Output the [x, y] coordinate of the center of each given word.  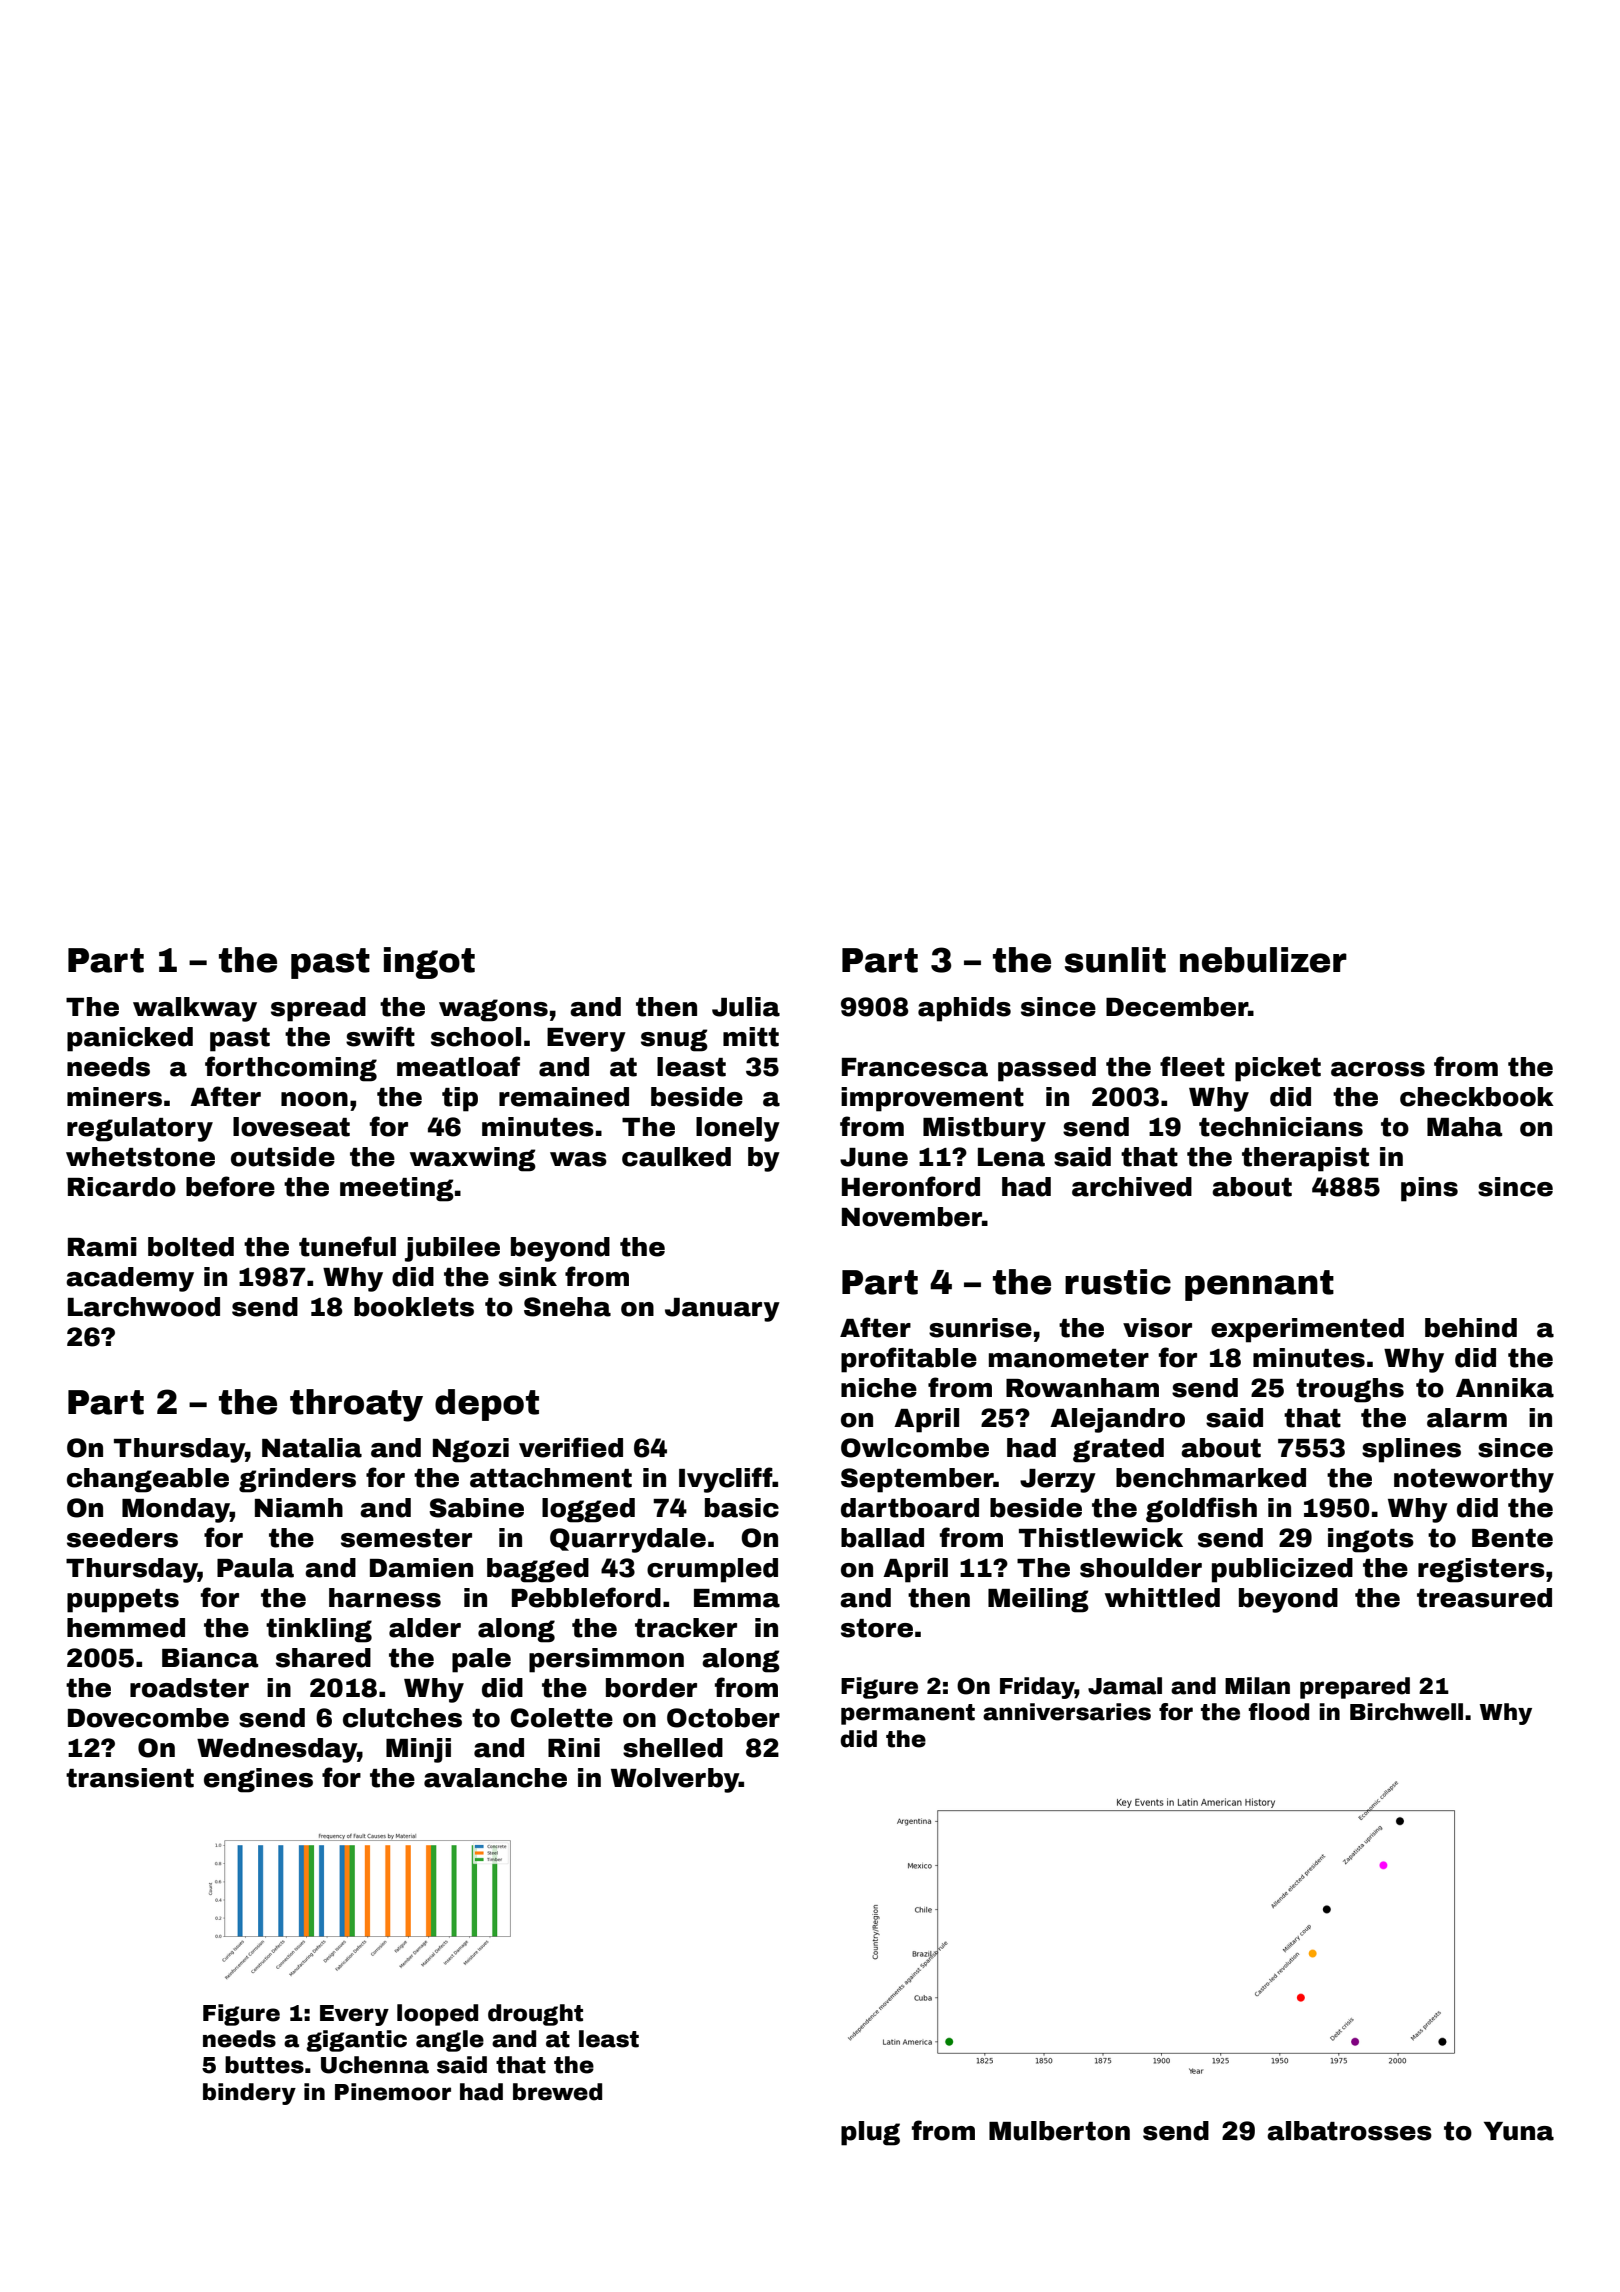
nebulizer [1263, 960]
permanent [908, 1714]
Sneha [567, 1307]
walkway [195, 1009]
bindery [249, 2094]
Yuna [1519, 2131]
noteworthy [1474, 1480]
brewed [557, 2092]
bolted [191, 1247]
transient [130, 1778]
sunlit [1115, 960]
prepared [1355, 1688]
